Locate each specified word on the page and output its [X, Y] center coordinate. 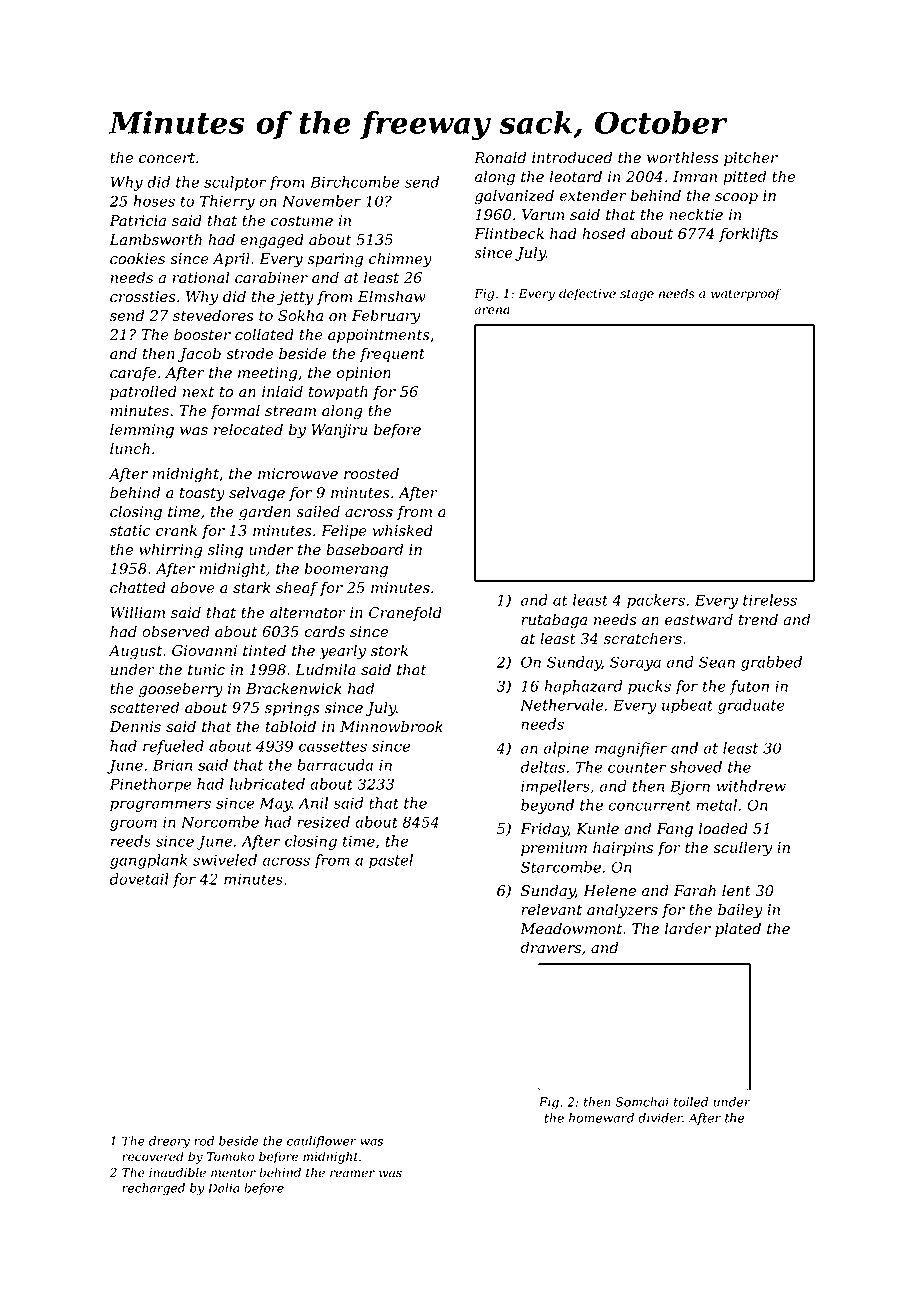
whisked [403, 530]
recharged [153, 1189]
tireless [770, 600]
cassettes [333, 746]
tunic [206, 670]
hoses [154, 201]
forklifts [748, 234]
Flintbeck [509, 233]
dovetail [139, 879]
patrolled [143, 392]
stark [252, 587]
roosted [371, 473]
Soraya [635, 663]
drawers [551, 947]
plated [738, 929]
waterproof [746, 294]
